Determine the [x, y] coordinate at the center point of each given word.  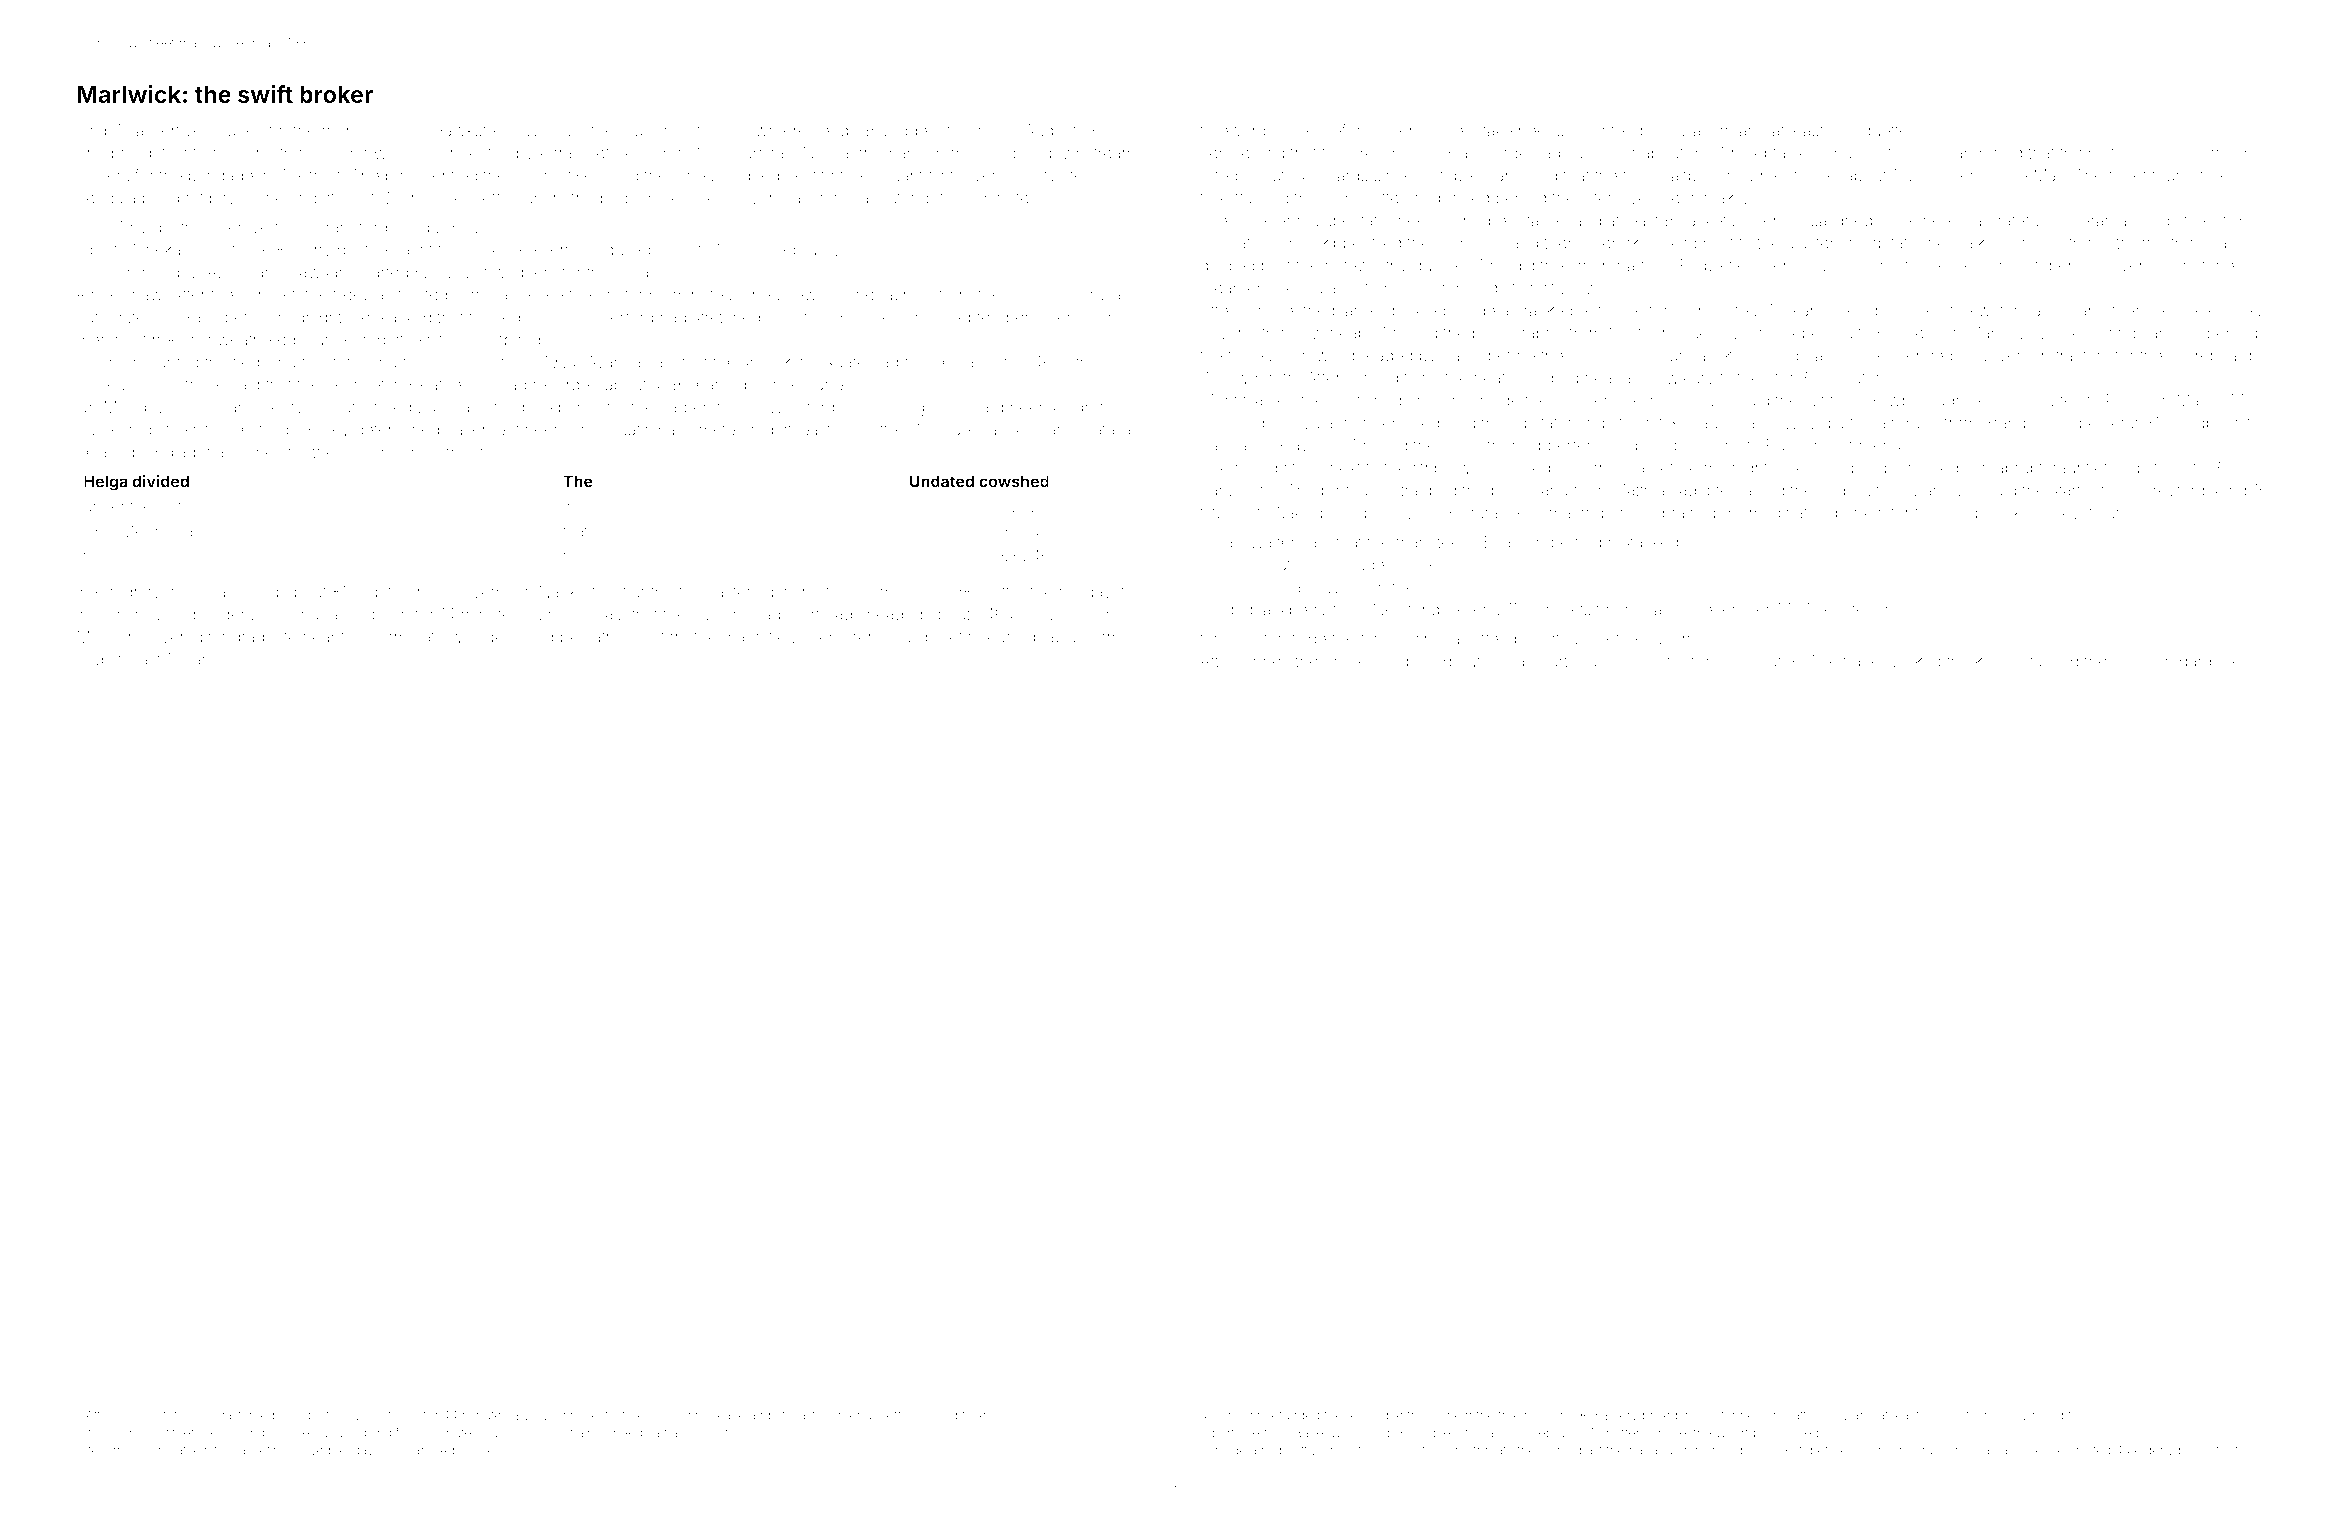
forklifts [1225, 197]
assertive [169, 130]
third [694, 591]
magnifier [757, 638]
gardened [2215, 663]
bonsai [215, 1415]
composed [1412, 663]
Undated [942, 481]
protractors [2070, 357]
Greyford [2172, 491]
